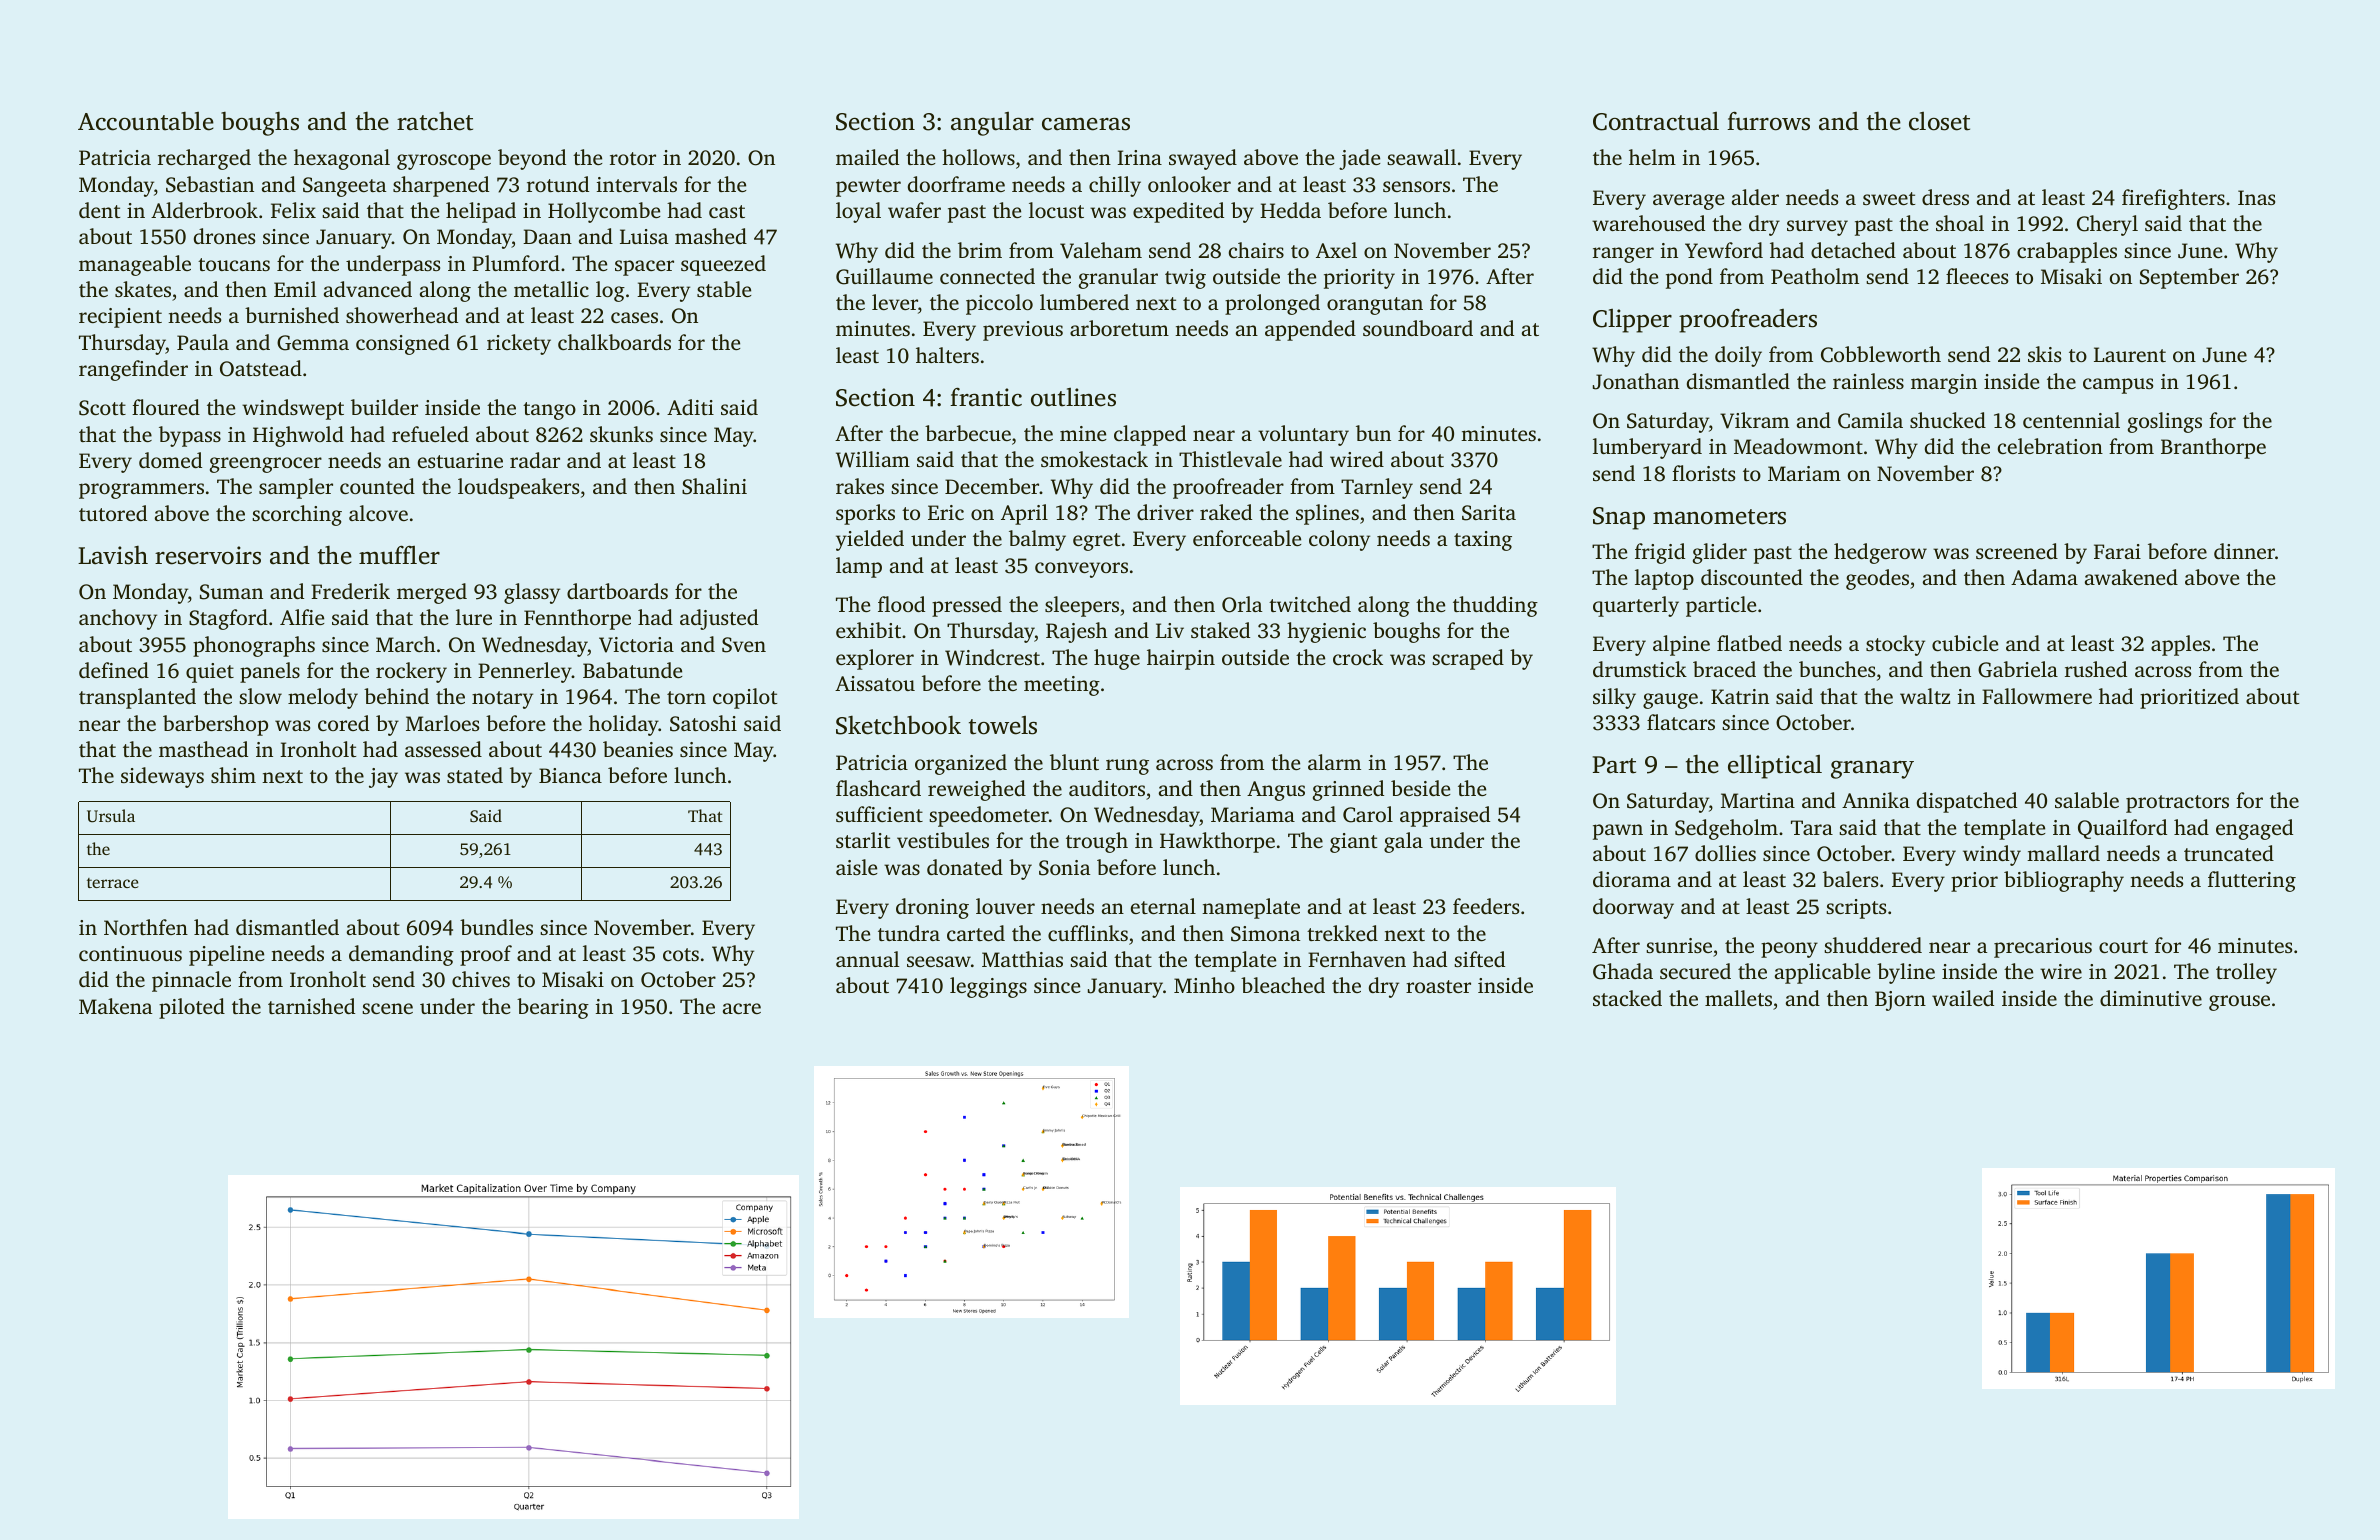 The height and width of the image is (1540, 2380). What do you see at coordinates (2229, 853) in the image?
I see `truncated` at bounding box center [2229, 853].
